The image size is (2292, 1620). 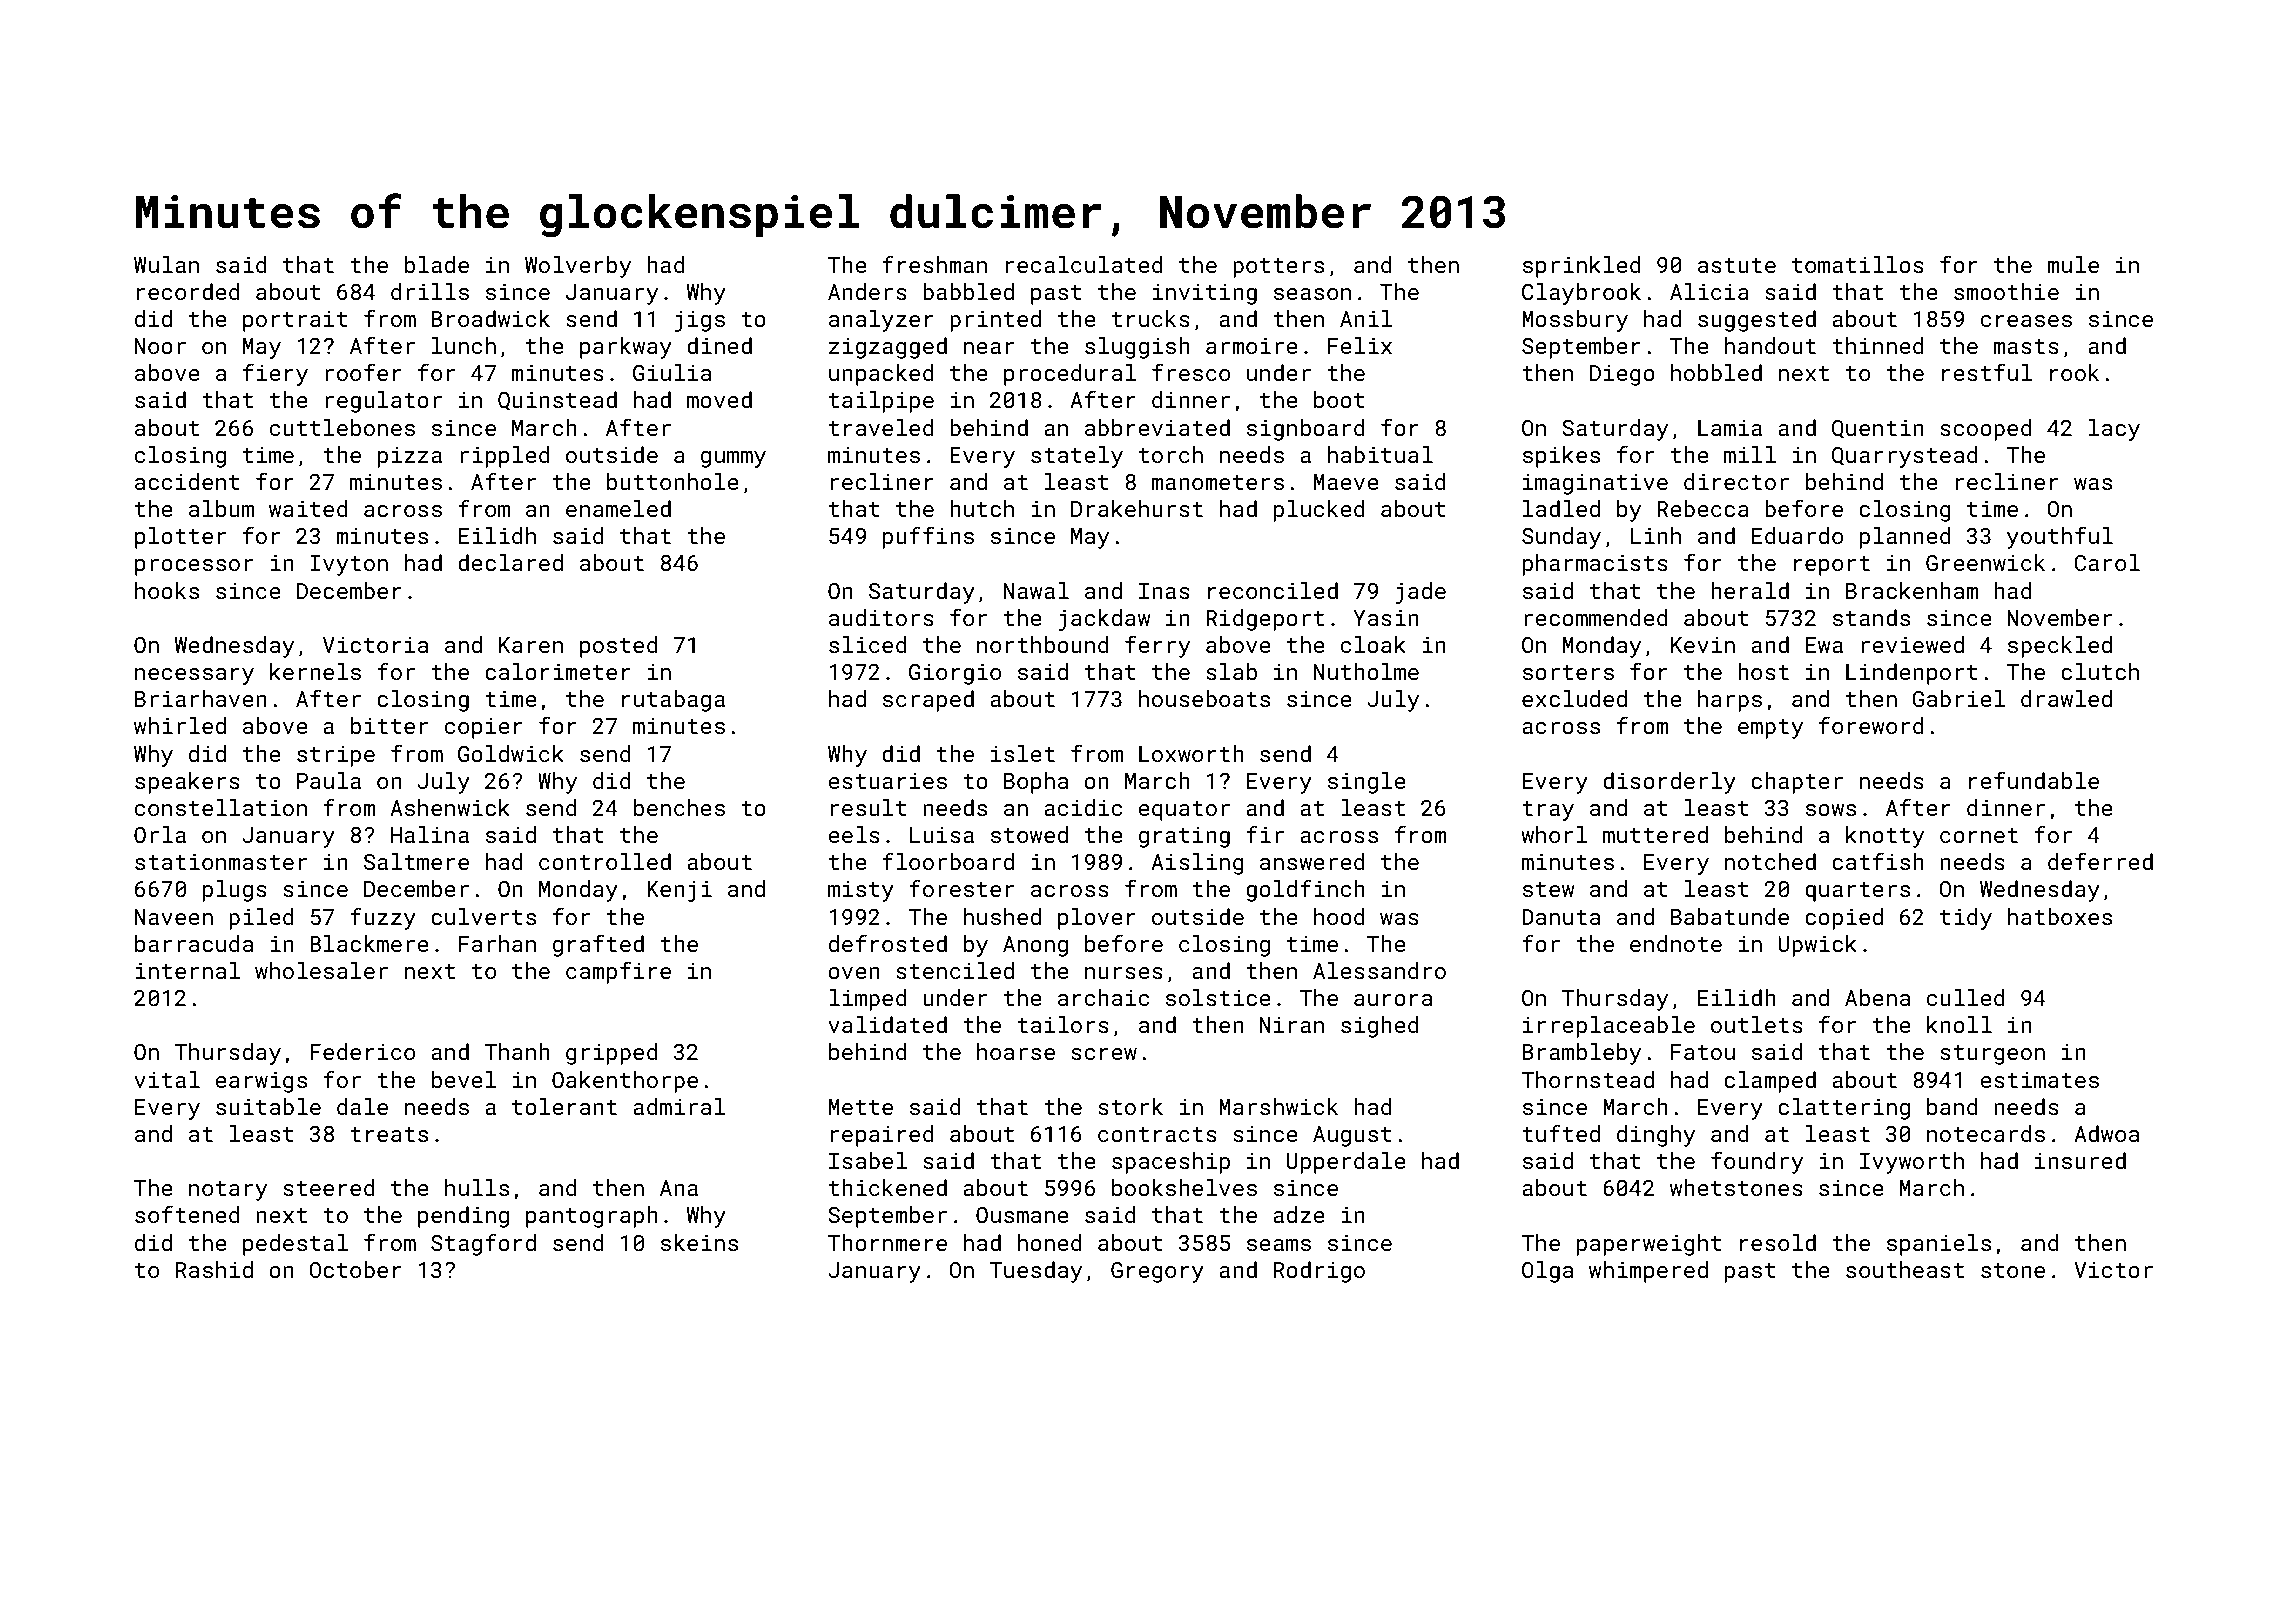 I want to click on benches, so click(x=679, y=807).
